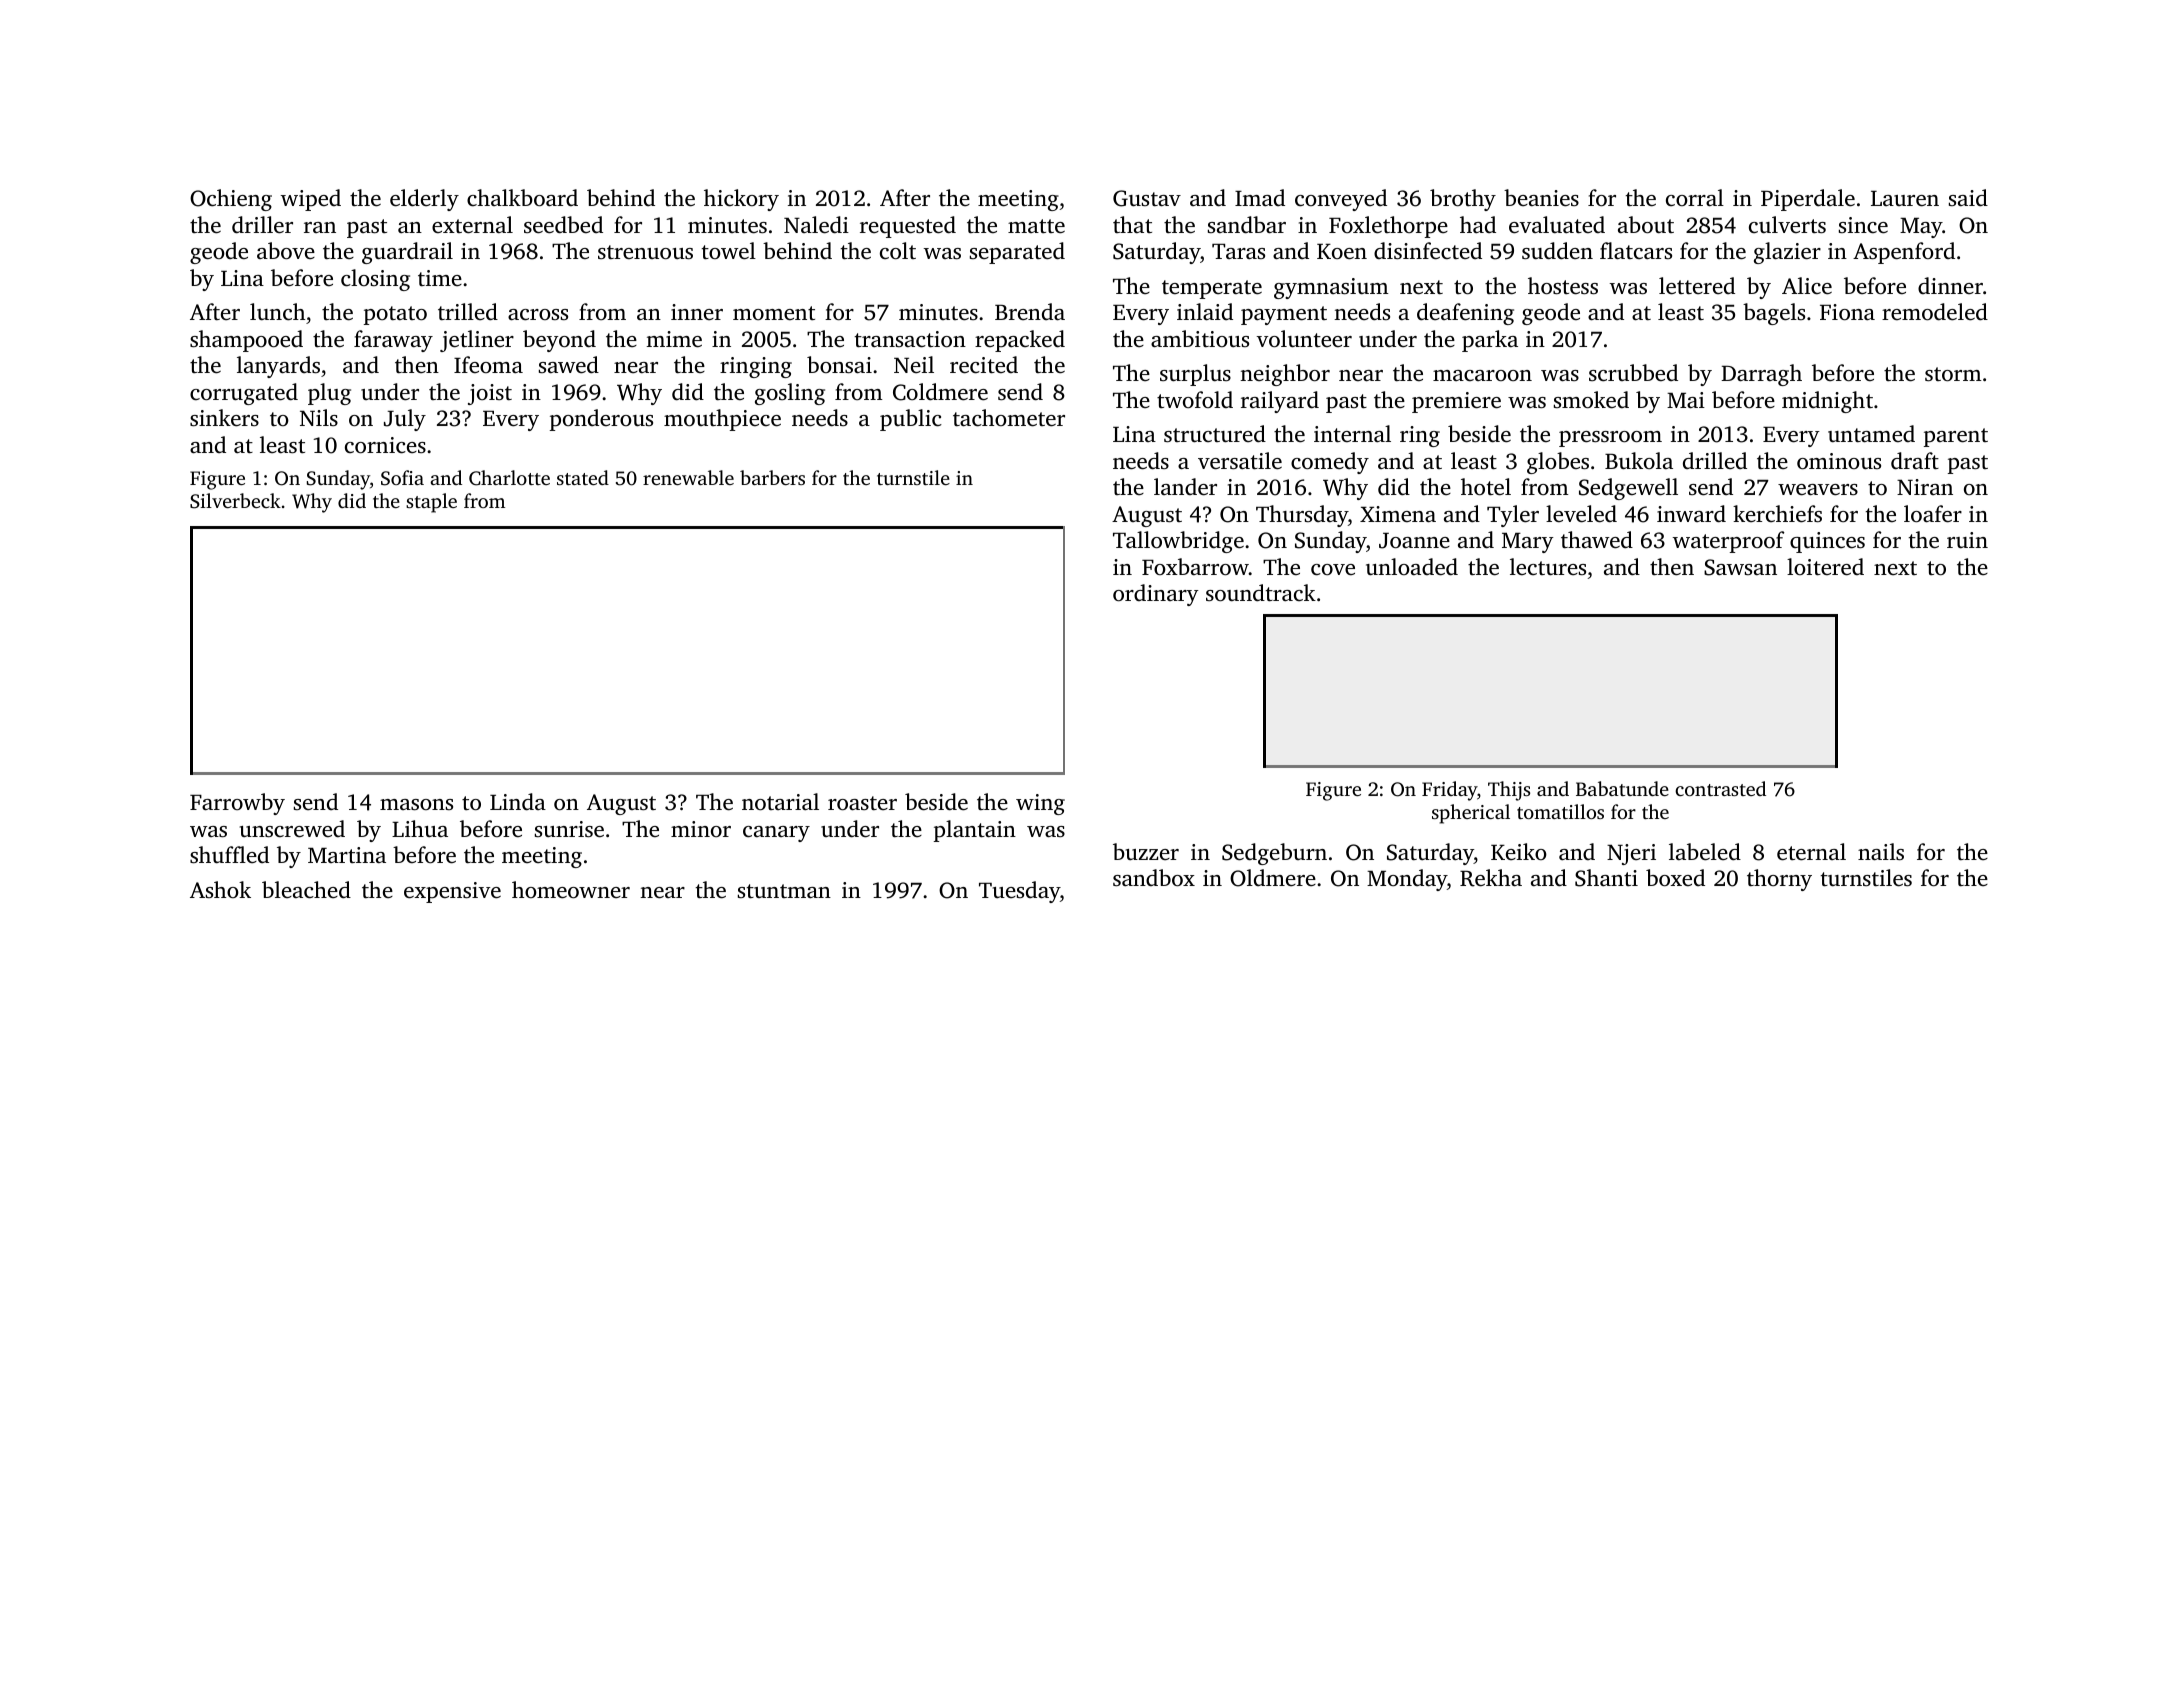 This screenshot has width=2178, height=1683. Describe the element at coordinates (1740, 567) in the screenshot. I see `Sawsan` at that location.
